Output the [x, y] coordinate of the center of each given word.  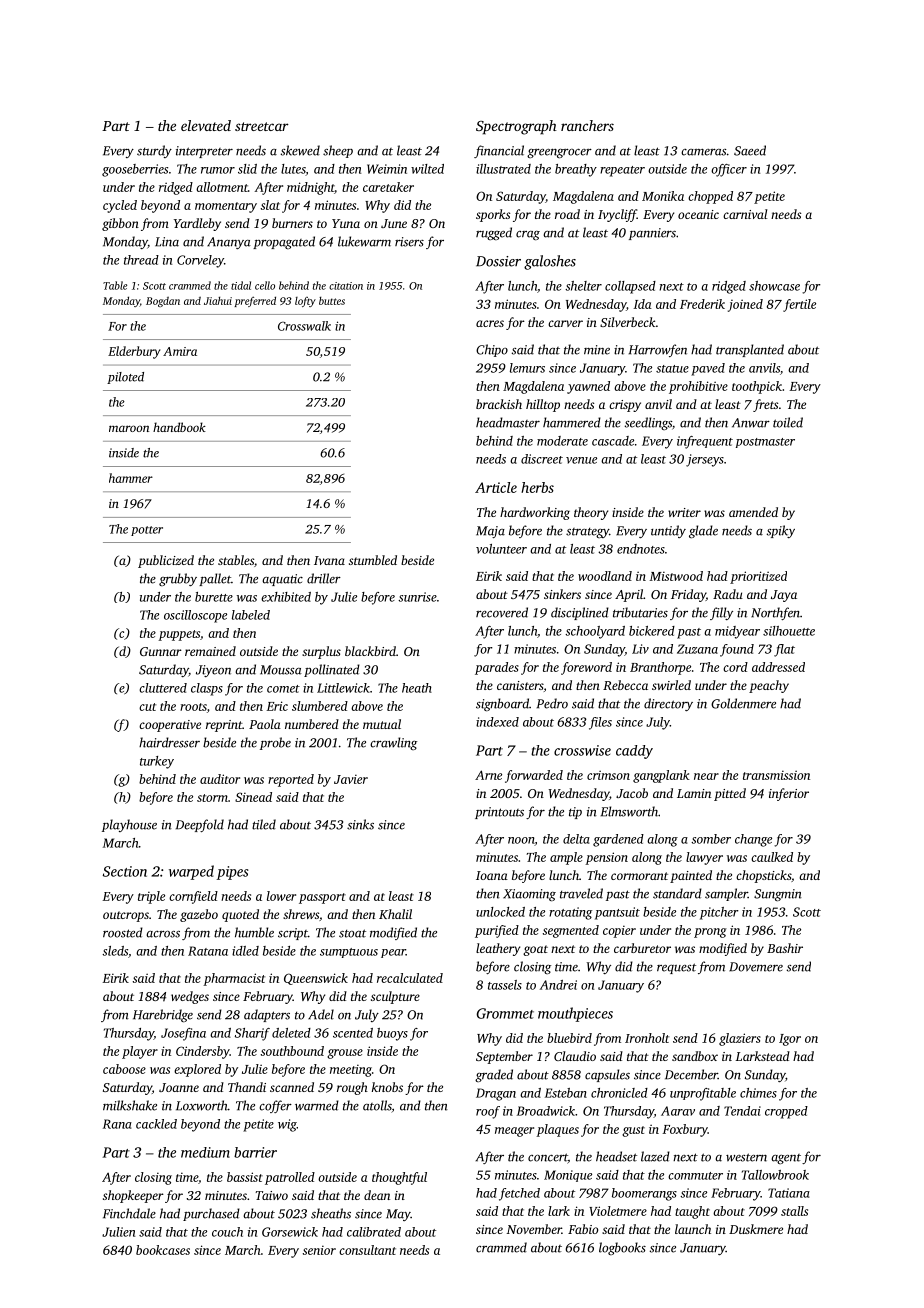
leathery [498, 949]
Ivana [329, 560]
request [676, 968]
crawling [393, 743]
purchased [211, 1214]
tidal [241, 285]
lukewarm [364, 241]
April [629, 595]
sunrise [417, 597]
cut [147, 707]
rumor [218, 170]
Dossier [498, 261]
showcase [774, 286]
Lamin [694, 793]
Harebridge [163, 1016]
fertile [799, 305]
